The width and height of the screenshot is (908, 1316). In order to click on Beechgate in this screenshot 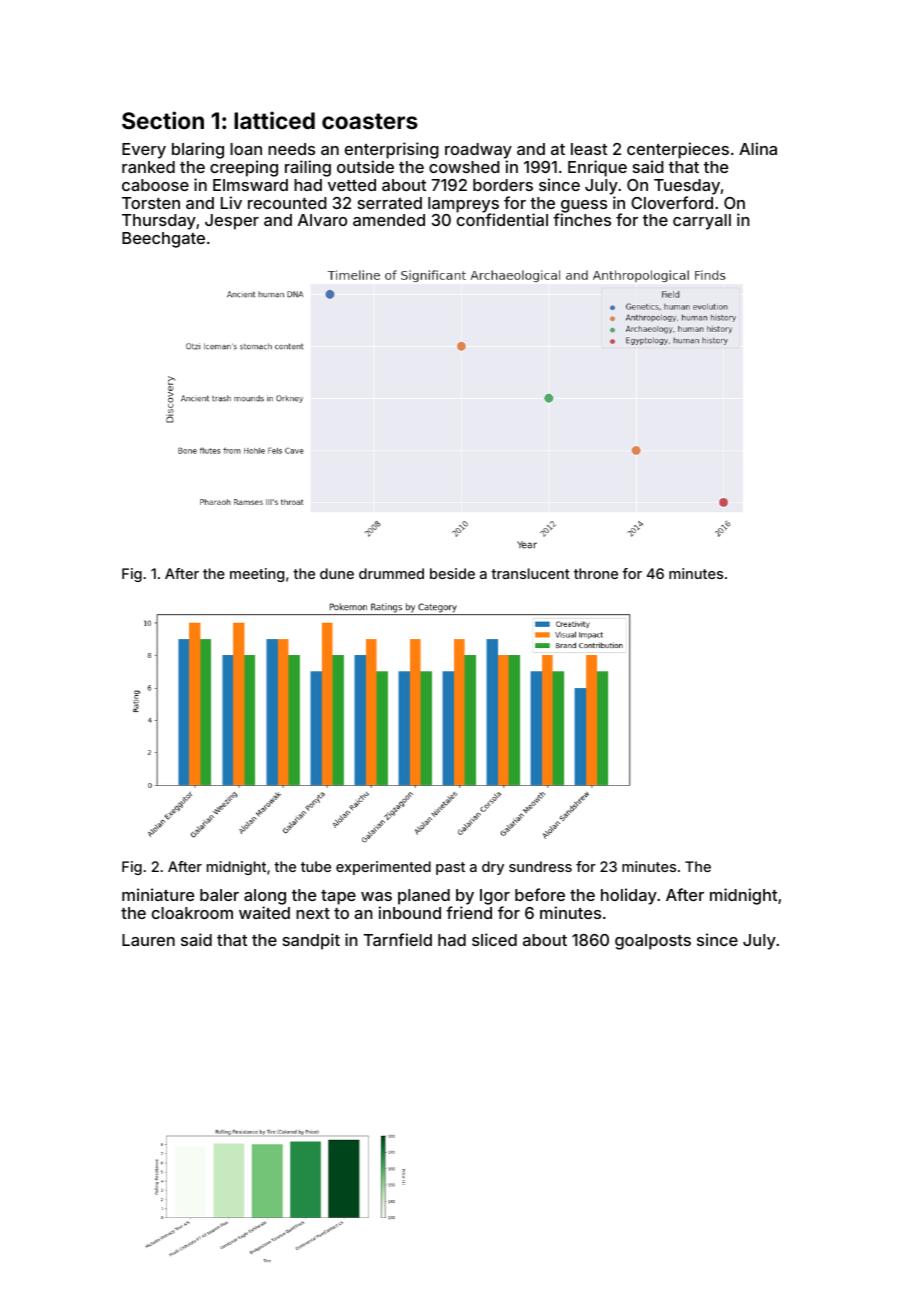, I will do `click(163, 240)`.
